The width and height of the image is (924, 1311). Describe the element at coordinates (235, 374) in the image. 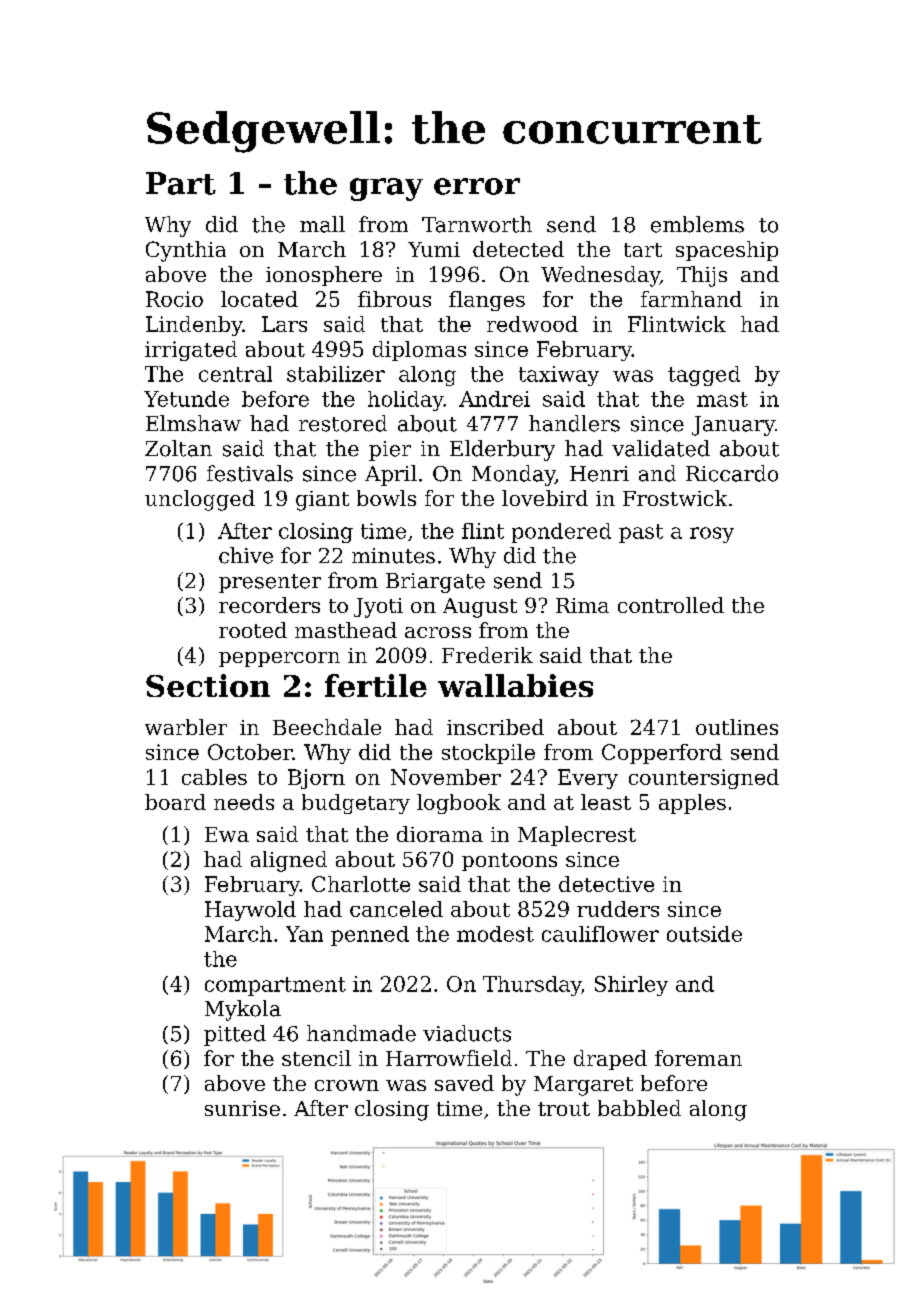

I see `central` at that location.
